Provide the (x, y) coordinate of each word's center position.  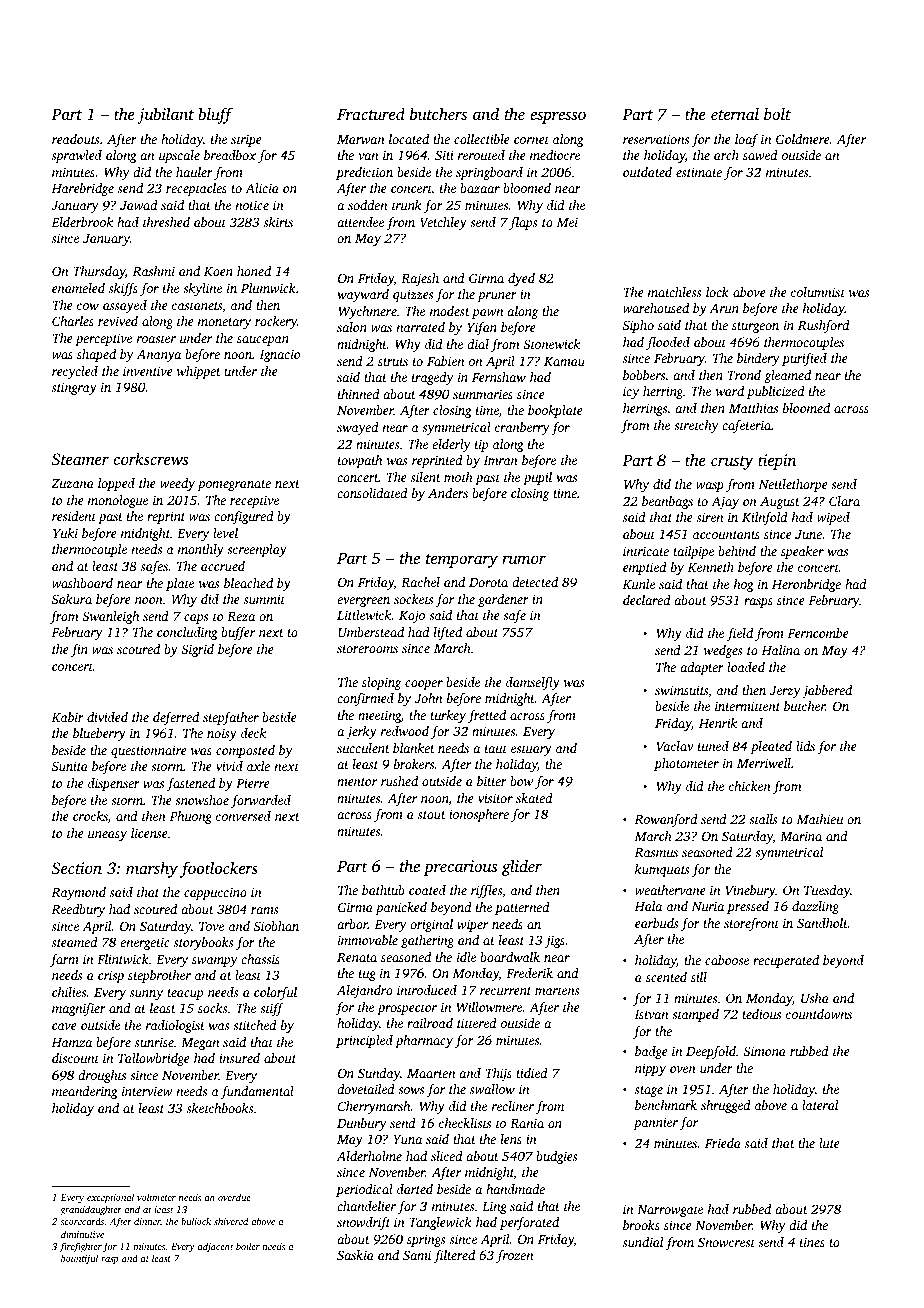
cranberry (522, 428)
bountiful (79, 1259)
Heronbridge (806, 585)
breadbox (230, 155)
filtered (454, 1256)
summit (264, 599)
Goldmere (803, 139)
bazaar (480, 188)
